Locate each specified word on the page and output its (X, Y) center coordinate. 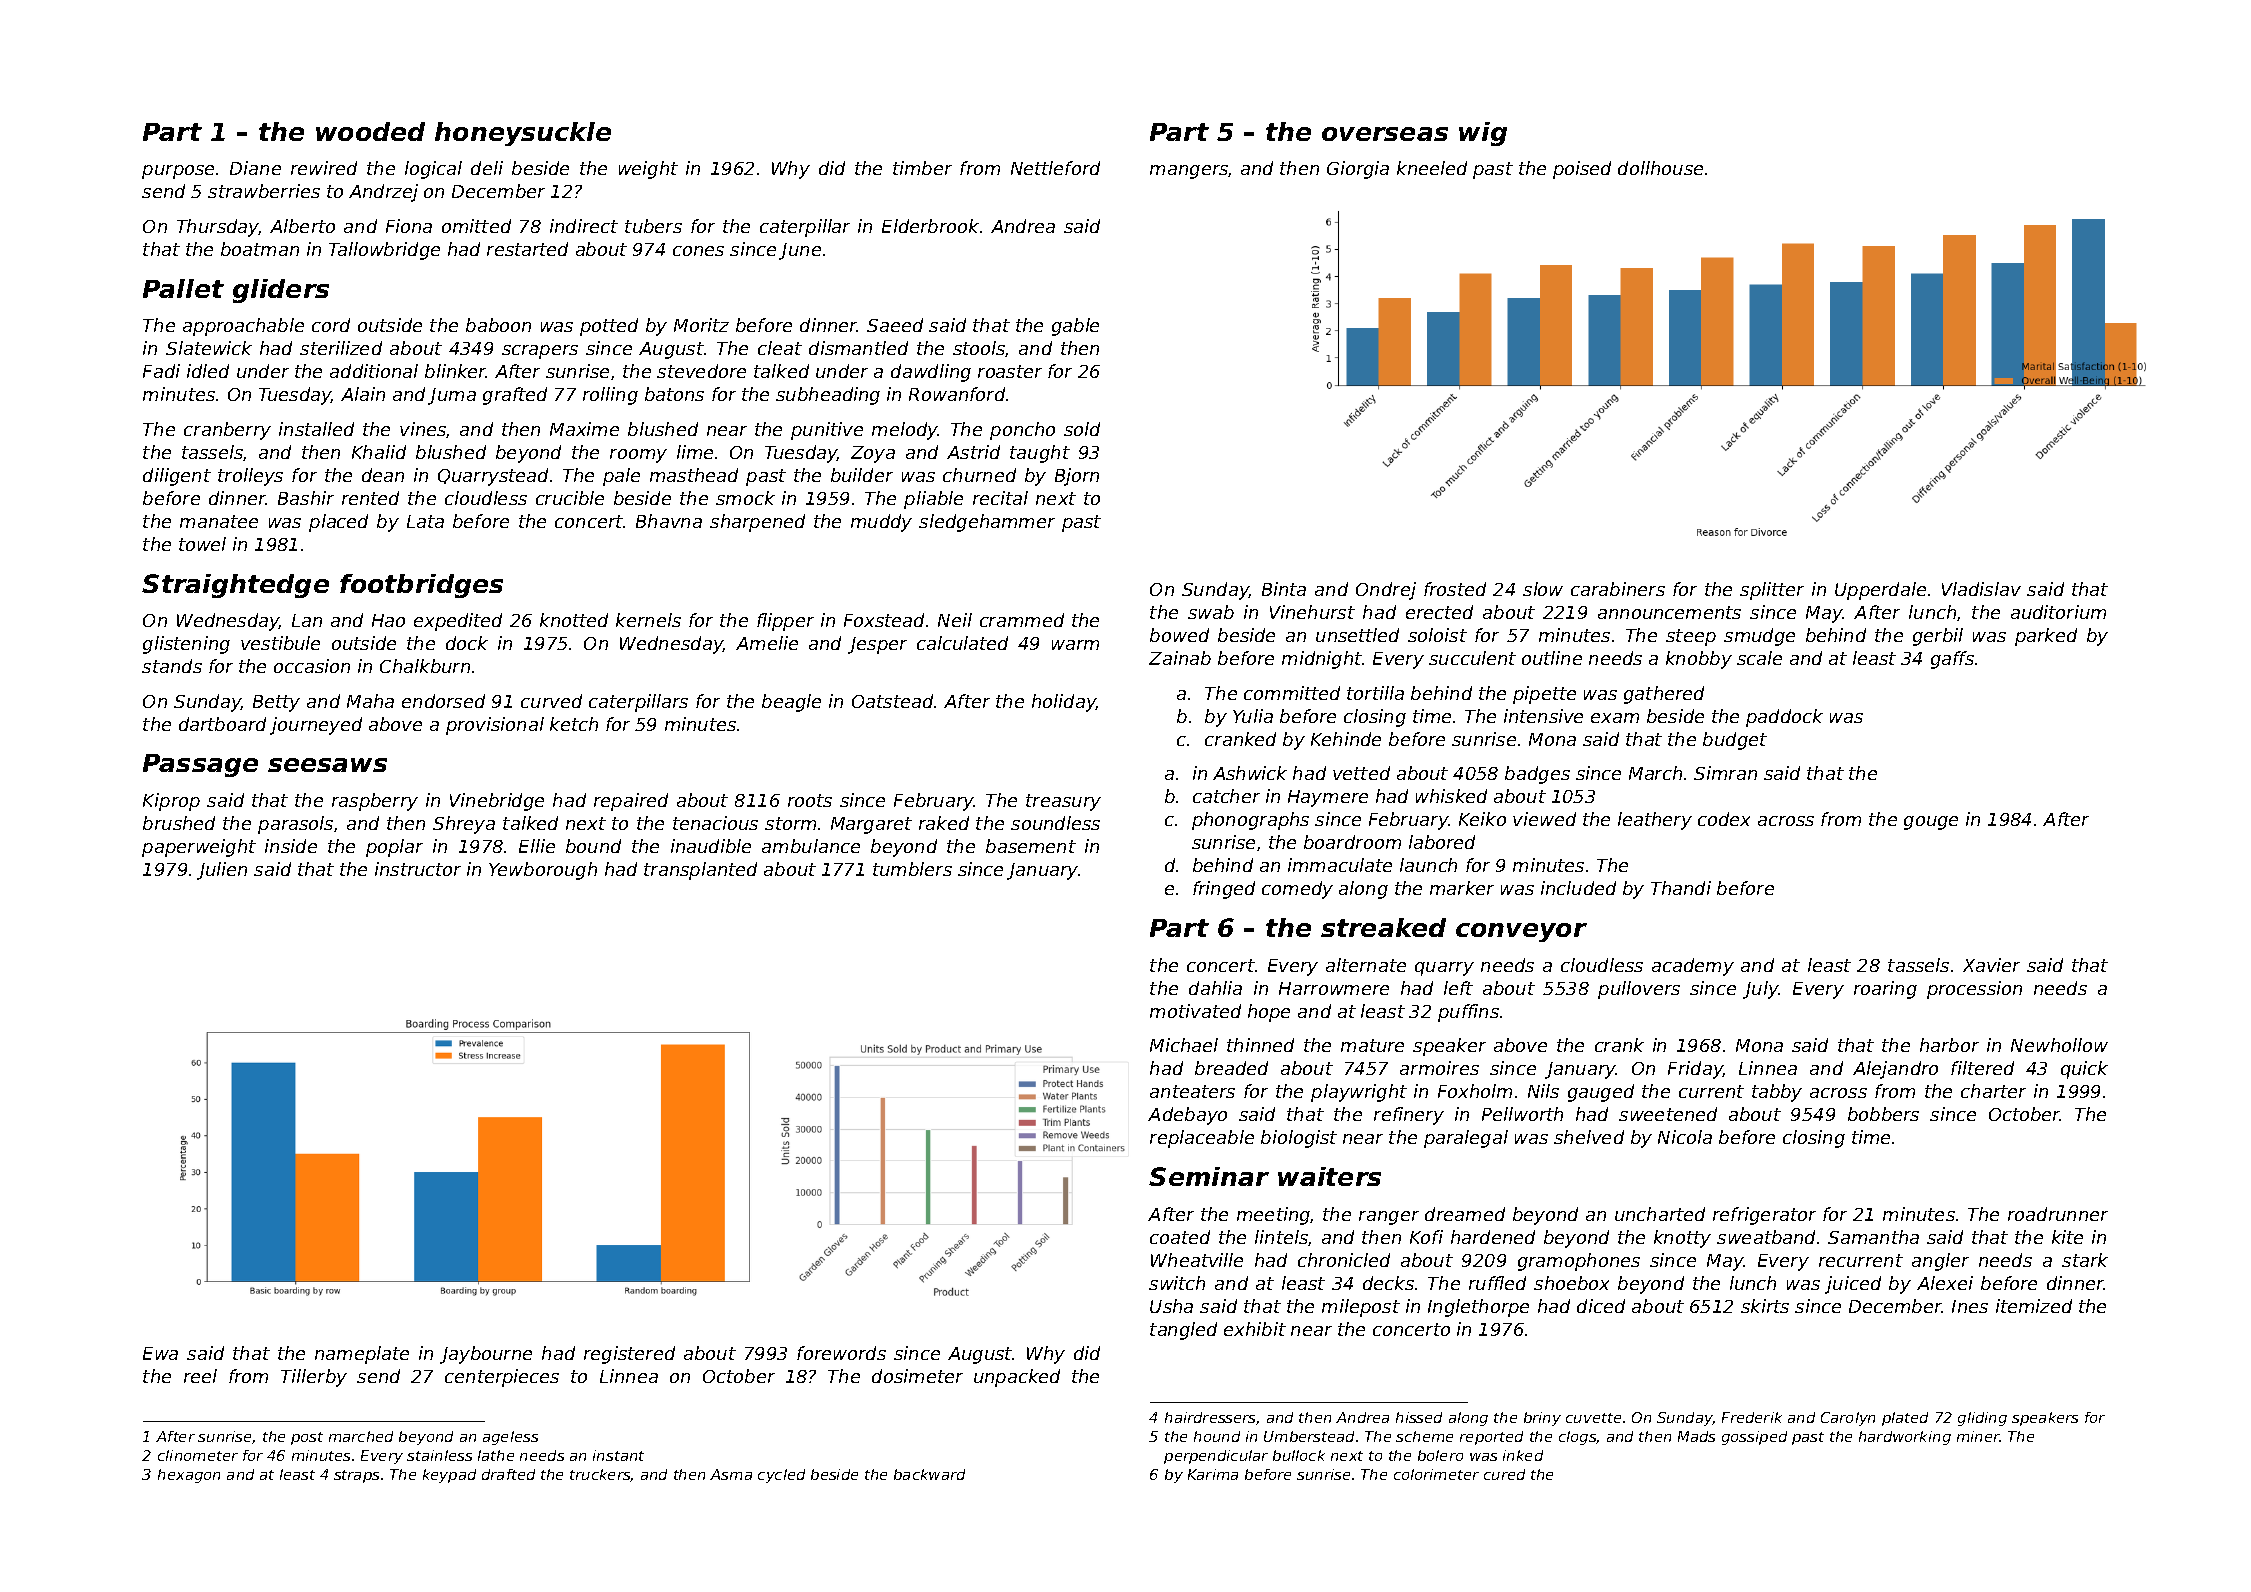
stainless (439, 1455)
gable (1075, 327)
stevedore (701, 371)
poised (1582, 170)
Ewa (160, 1353)
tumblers (912, 869)
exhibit (1255, 1329)
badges (1537, 775)
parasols (295, 825)
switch (1177, 1283)
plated (1905, 1419)
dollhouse (1660, 168)
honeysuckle (523, 134)
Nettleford (1055, 168)
